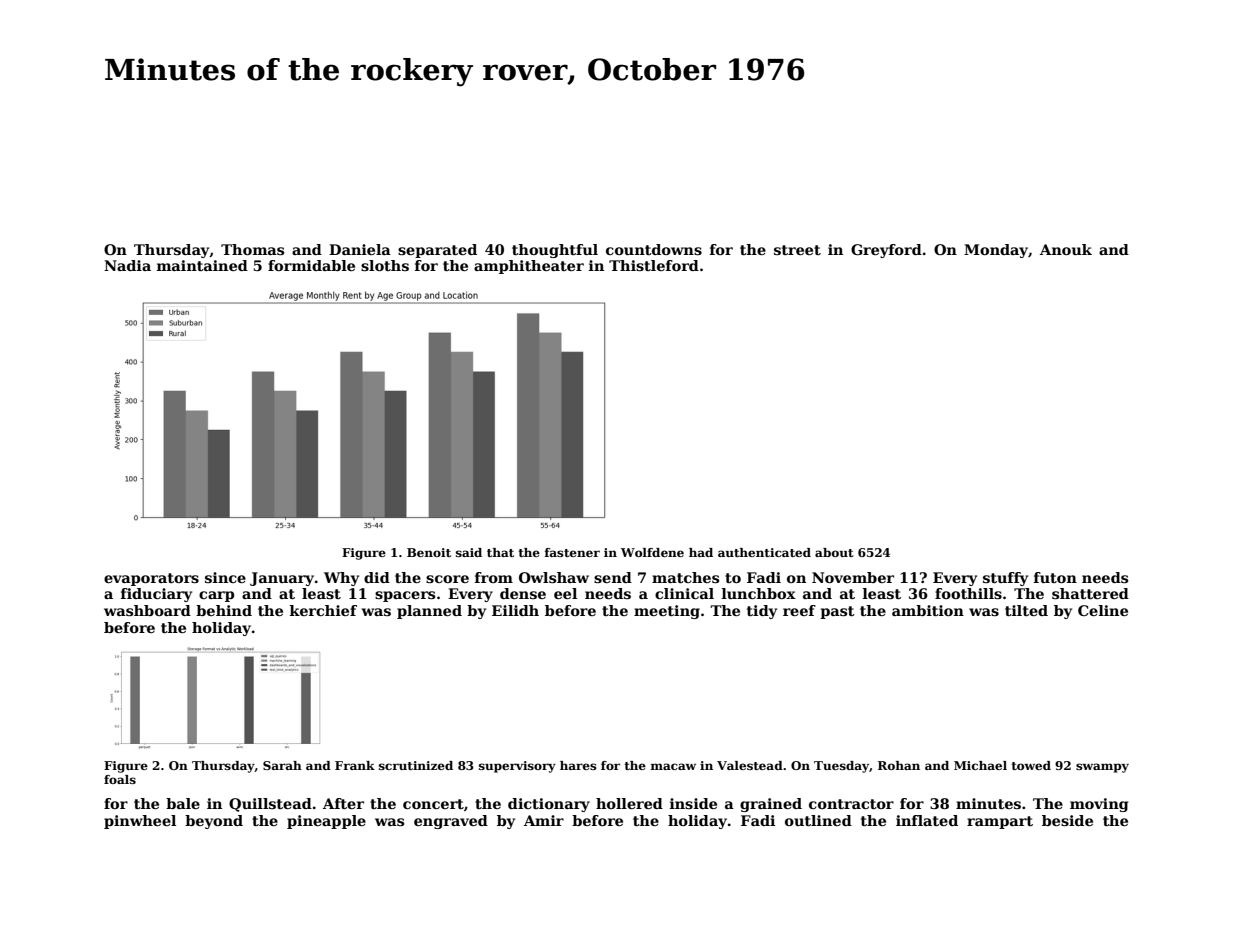  Describe the element at coordinates (685, 577) in the document. I see `matches` at that location.
